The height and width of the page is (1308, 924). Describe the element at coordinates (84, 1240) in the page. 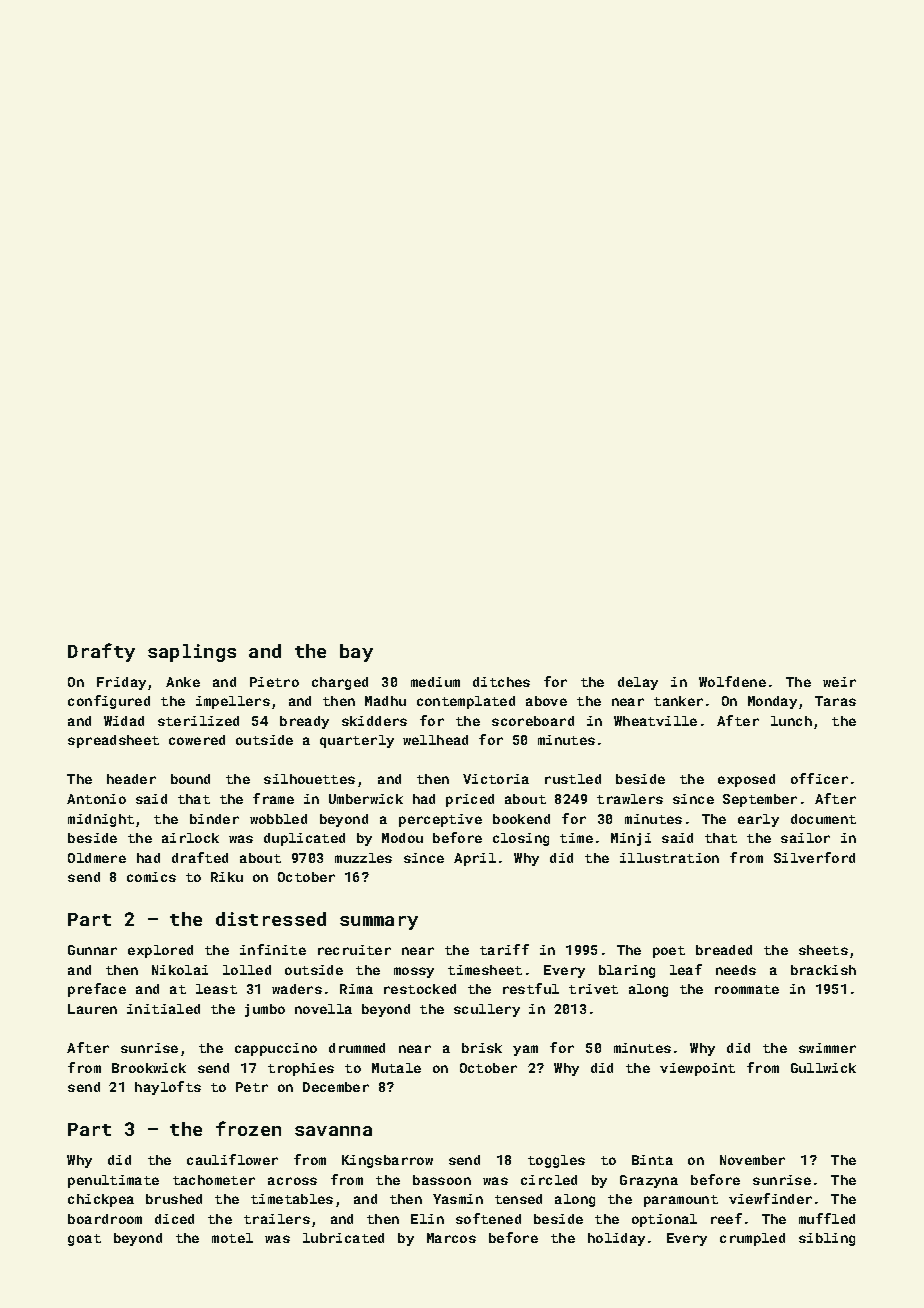

I see `goat` at that location.
